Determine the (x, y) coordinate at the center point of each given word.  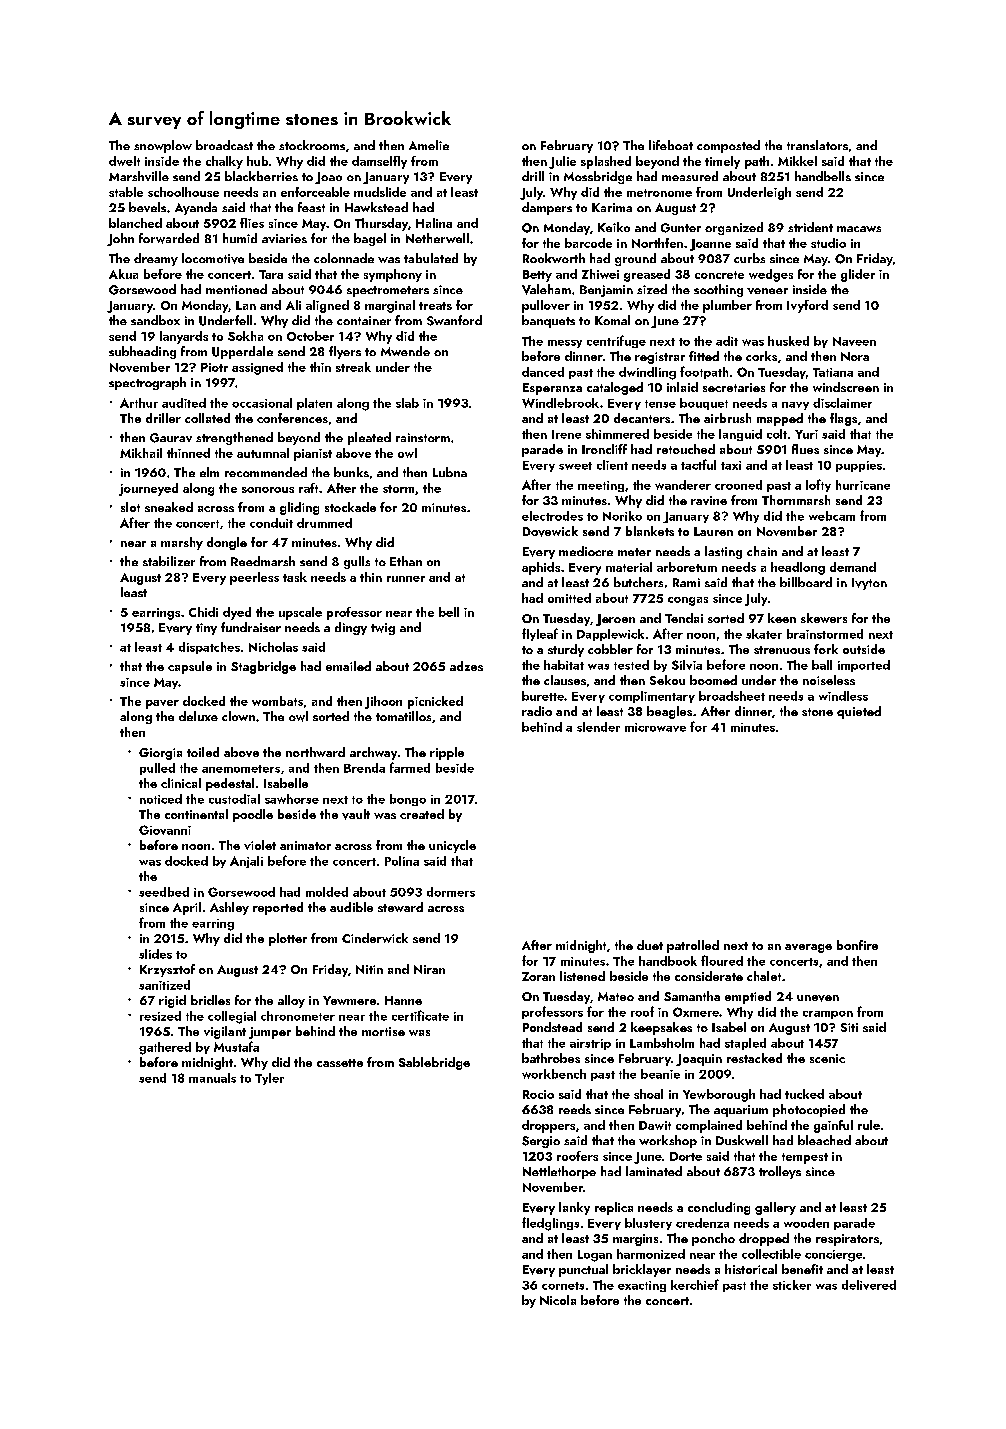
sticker (792, 1285)
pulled (157, 769)
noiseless (829, 680)
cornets (563, 1286)
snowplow (163, 146)
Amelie (429, 145)
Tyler (269, 1079)
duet (650, 945)
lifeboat (671, 145)
